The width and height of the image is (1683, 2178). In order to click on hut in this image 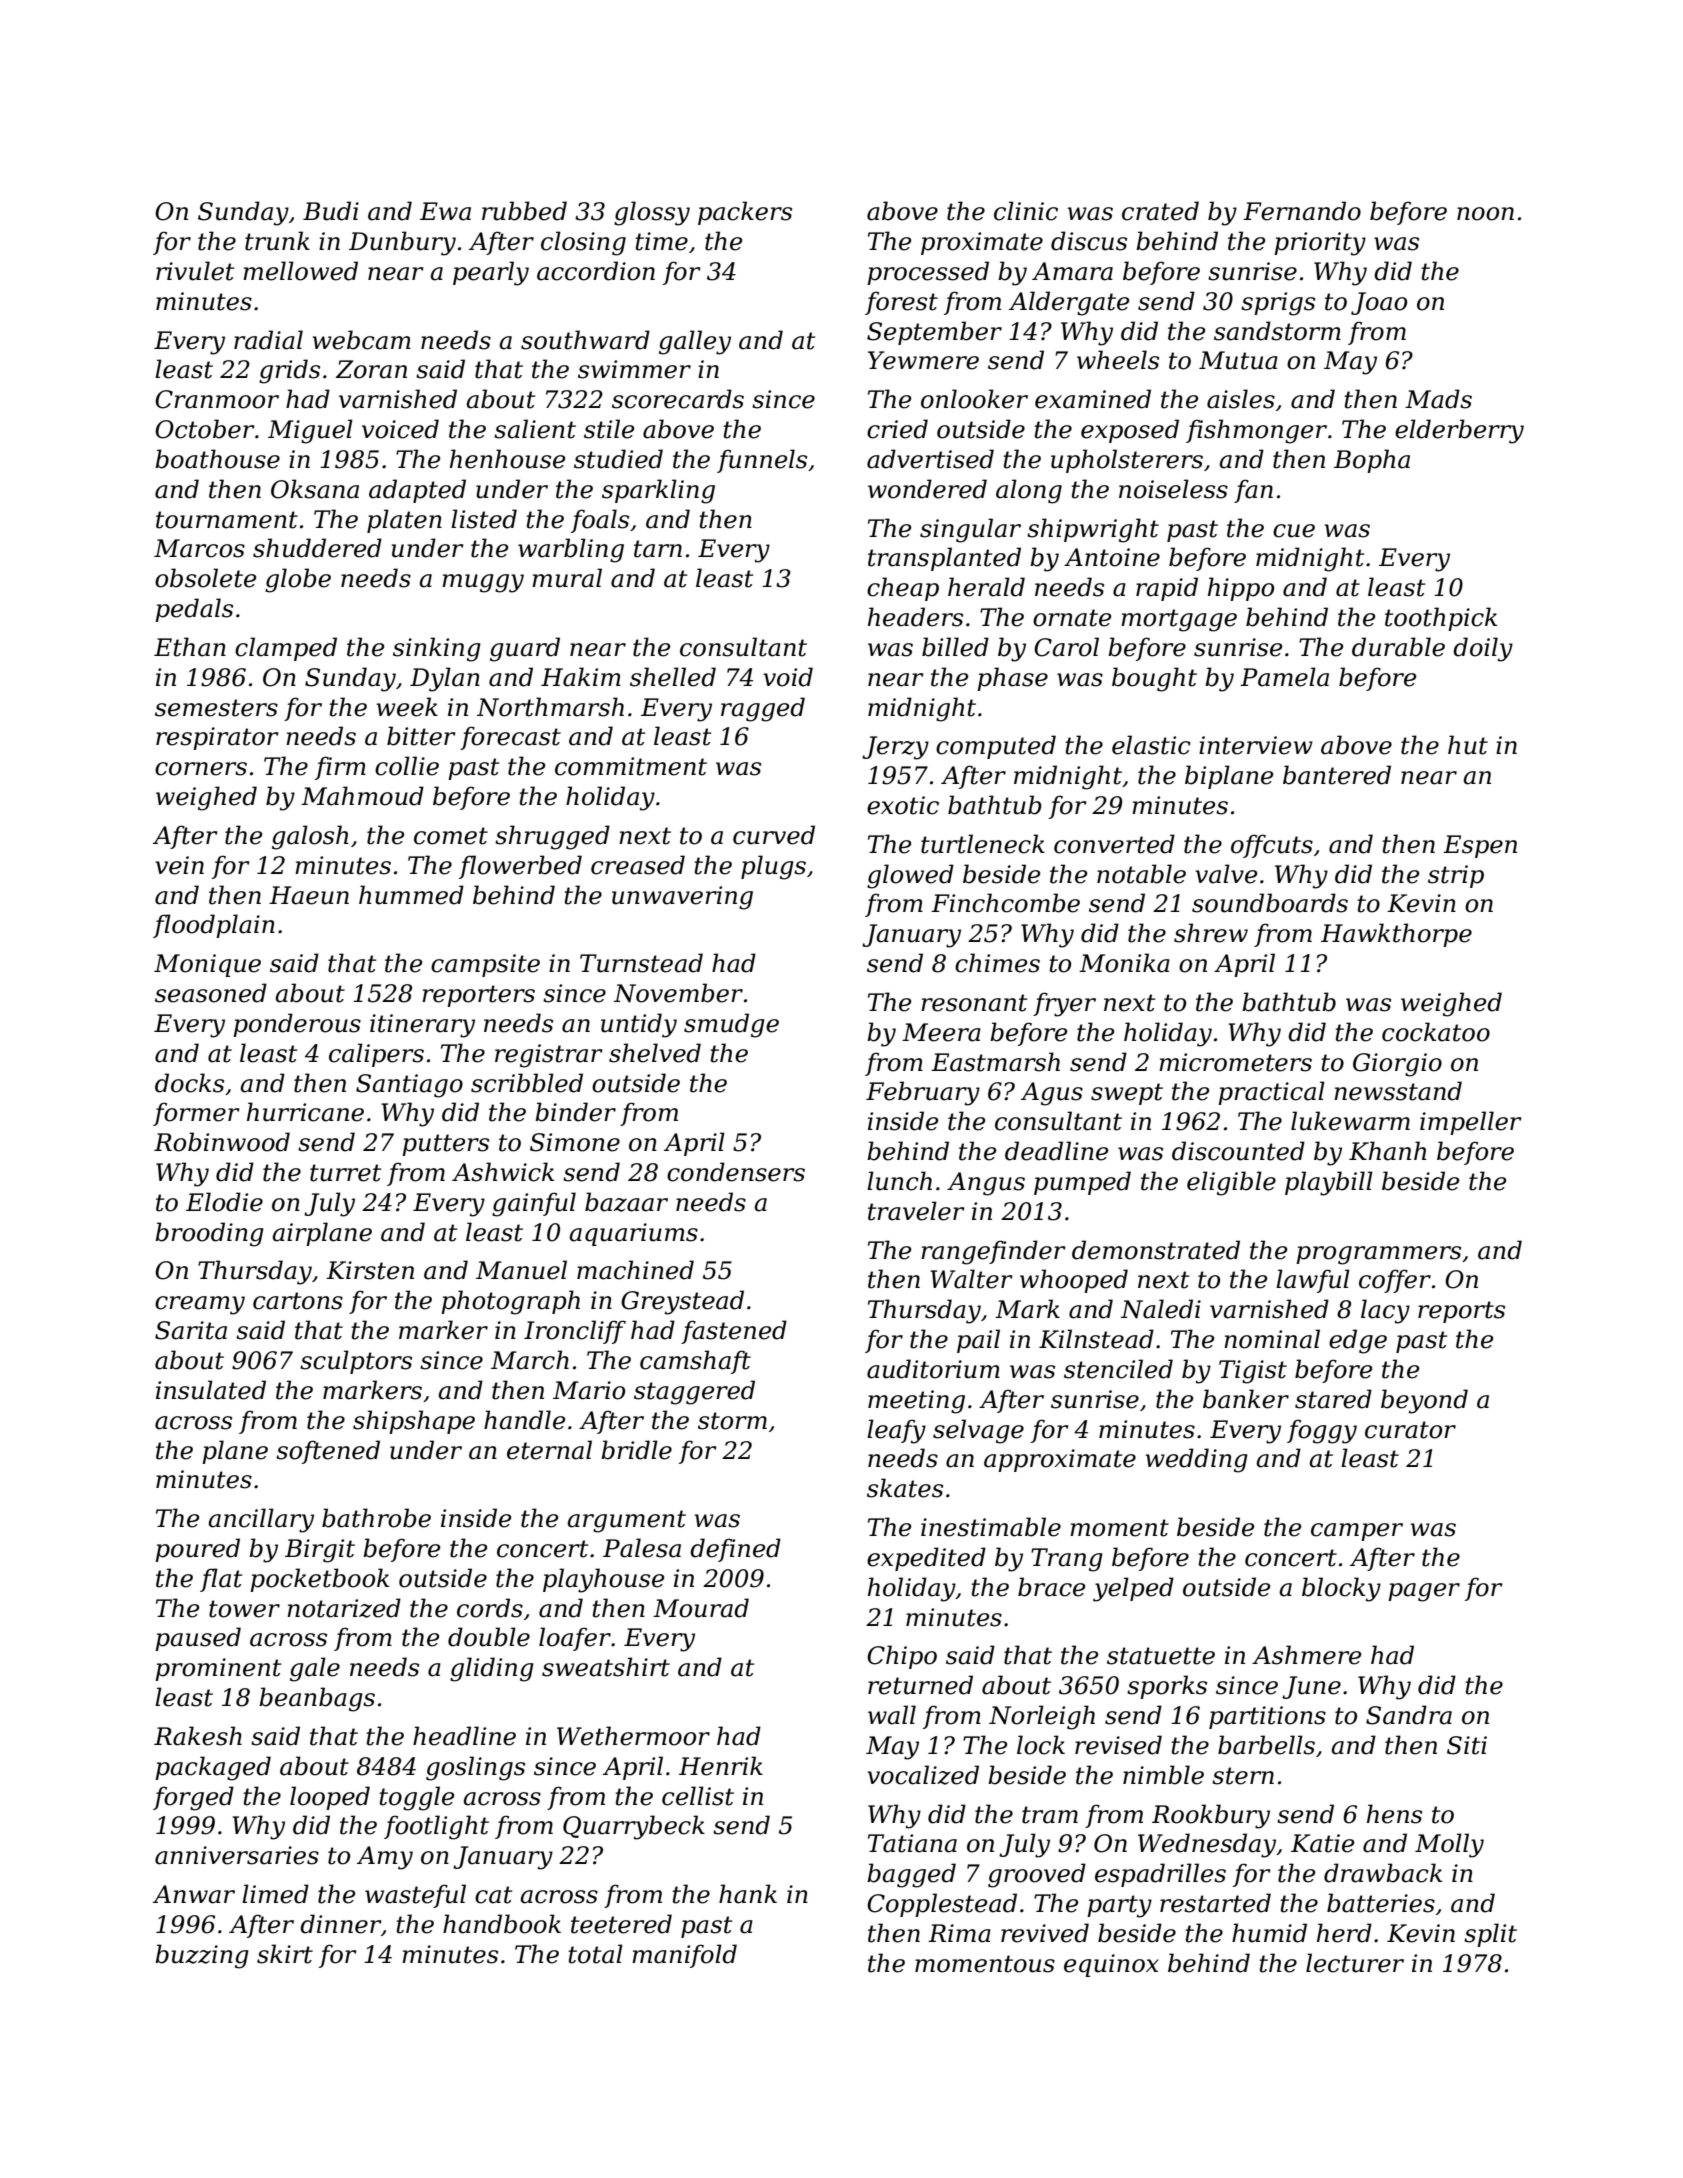, I will do `click(1468, 745)`.
